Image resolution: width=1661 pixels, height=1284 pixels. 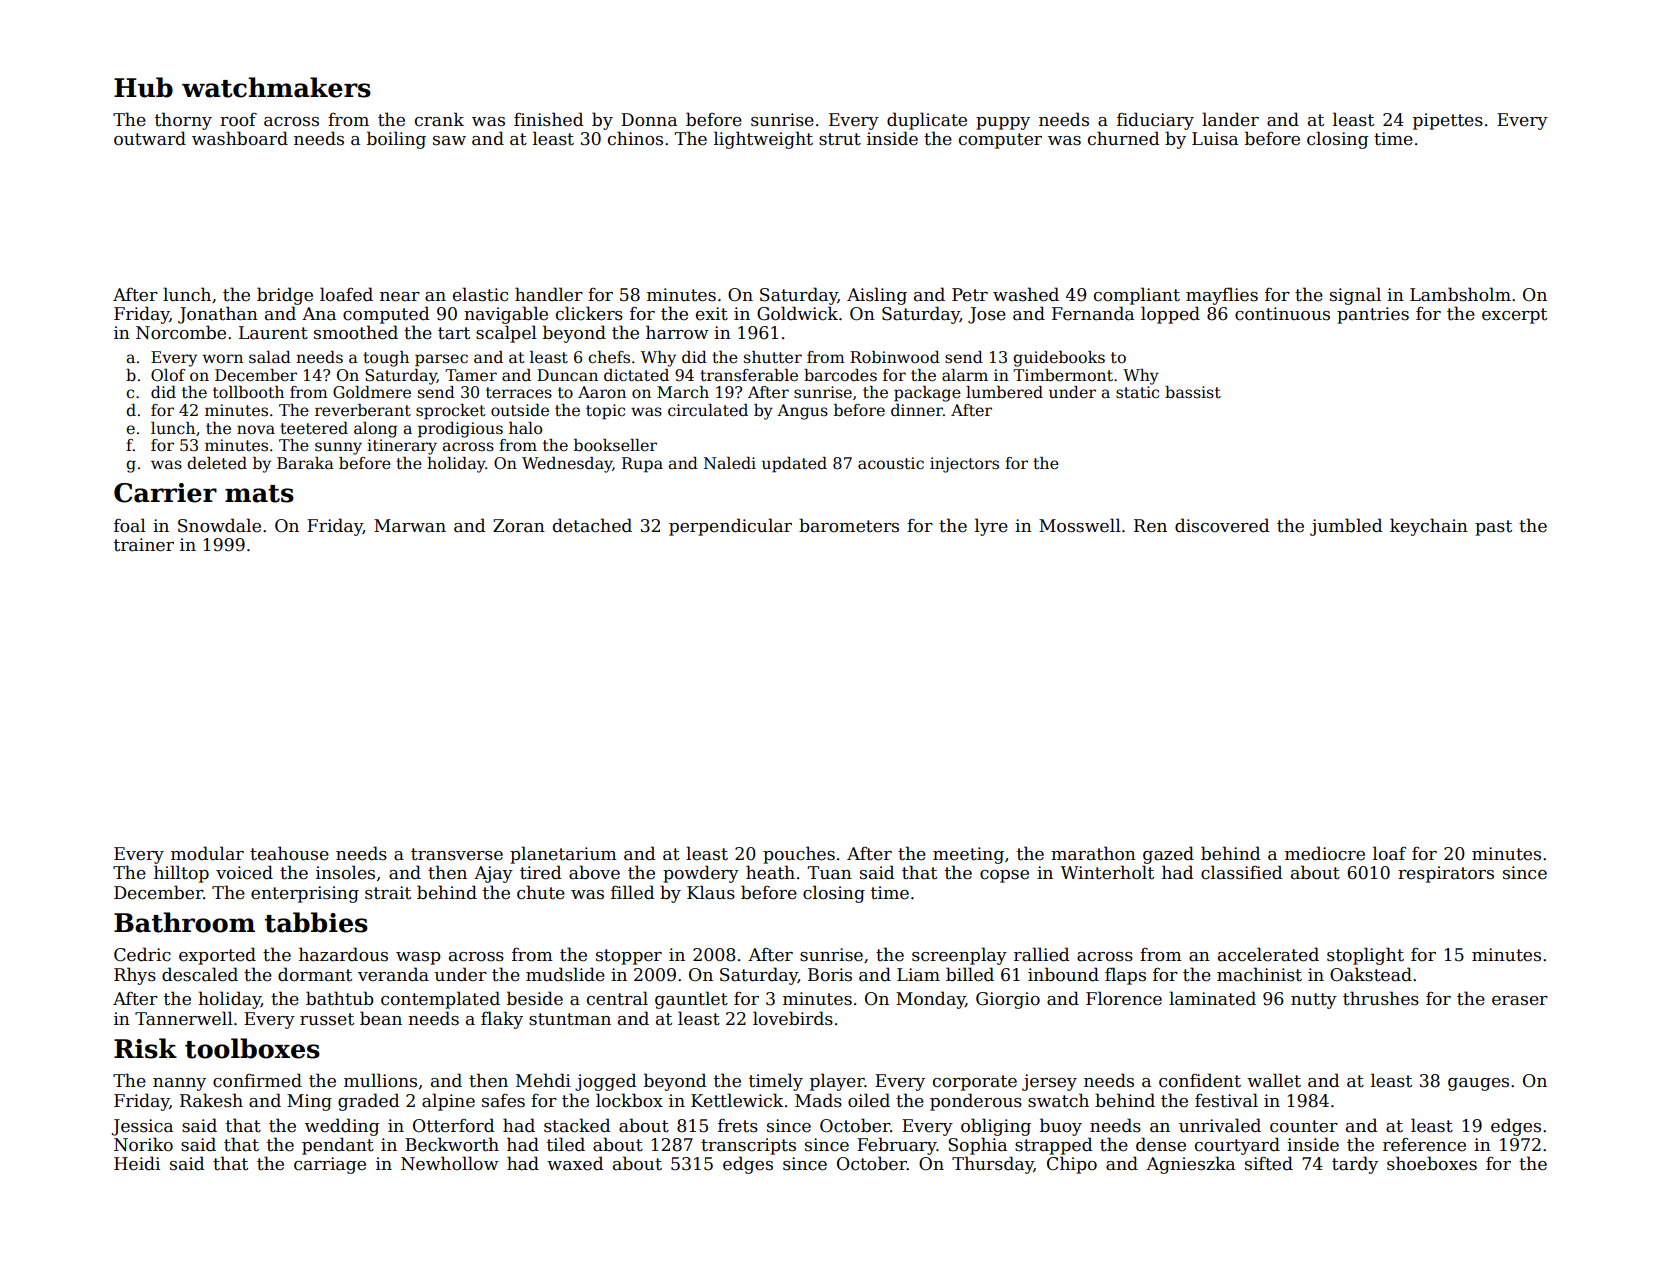 What do you see at coordinates (238, 120) in the document?
I see `roof` at bounding box center [238, 120].
